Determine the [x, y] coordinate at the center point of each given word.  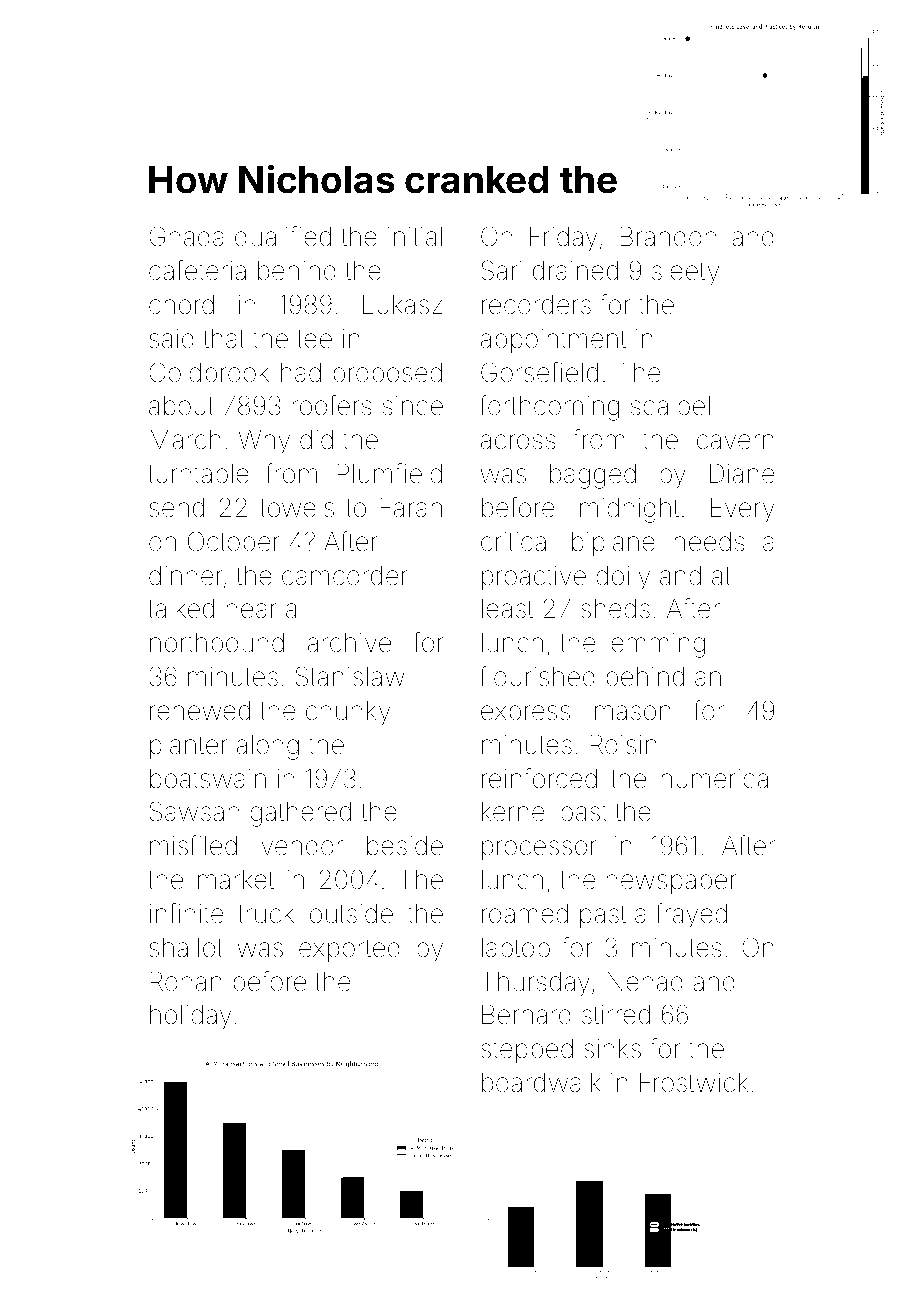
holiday [190, 1017]
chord [181, 305]
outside [351, 914]
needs [709, 542]
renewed [200, 711]
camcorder [345, 576]
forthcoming [549, 408]
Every [742, 510]
